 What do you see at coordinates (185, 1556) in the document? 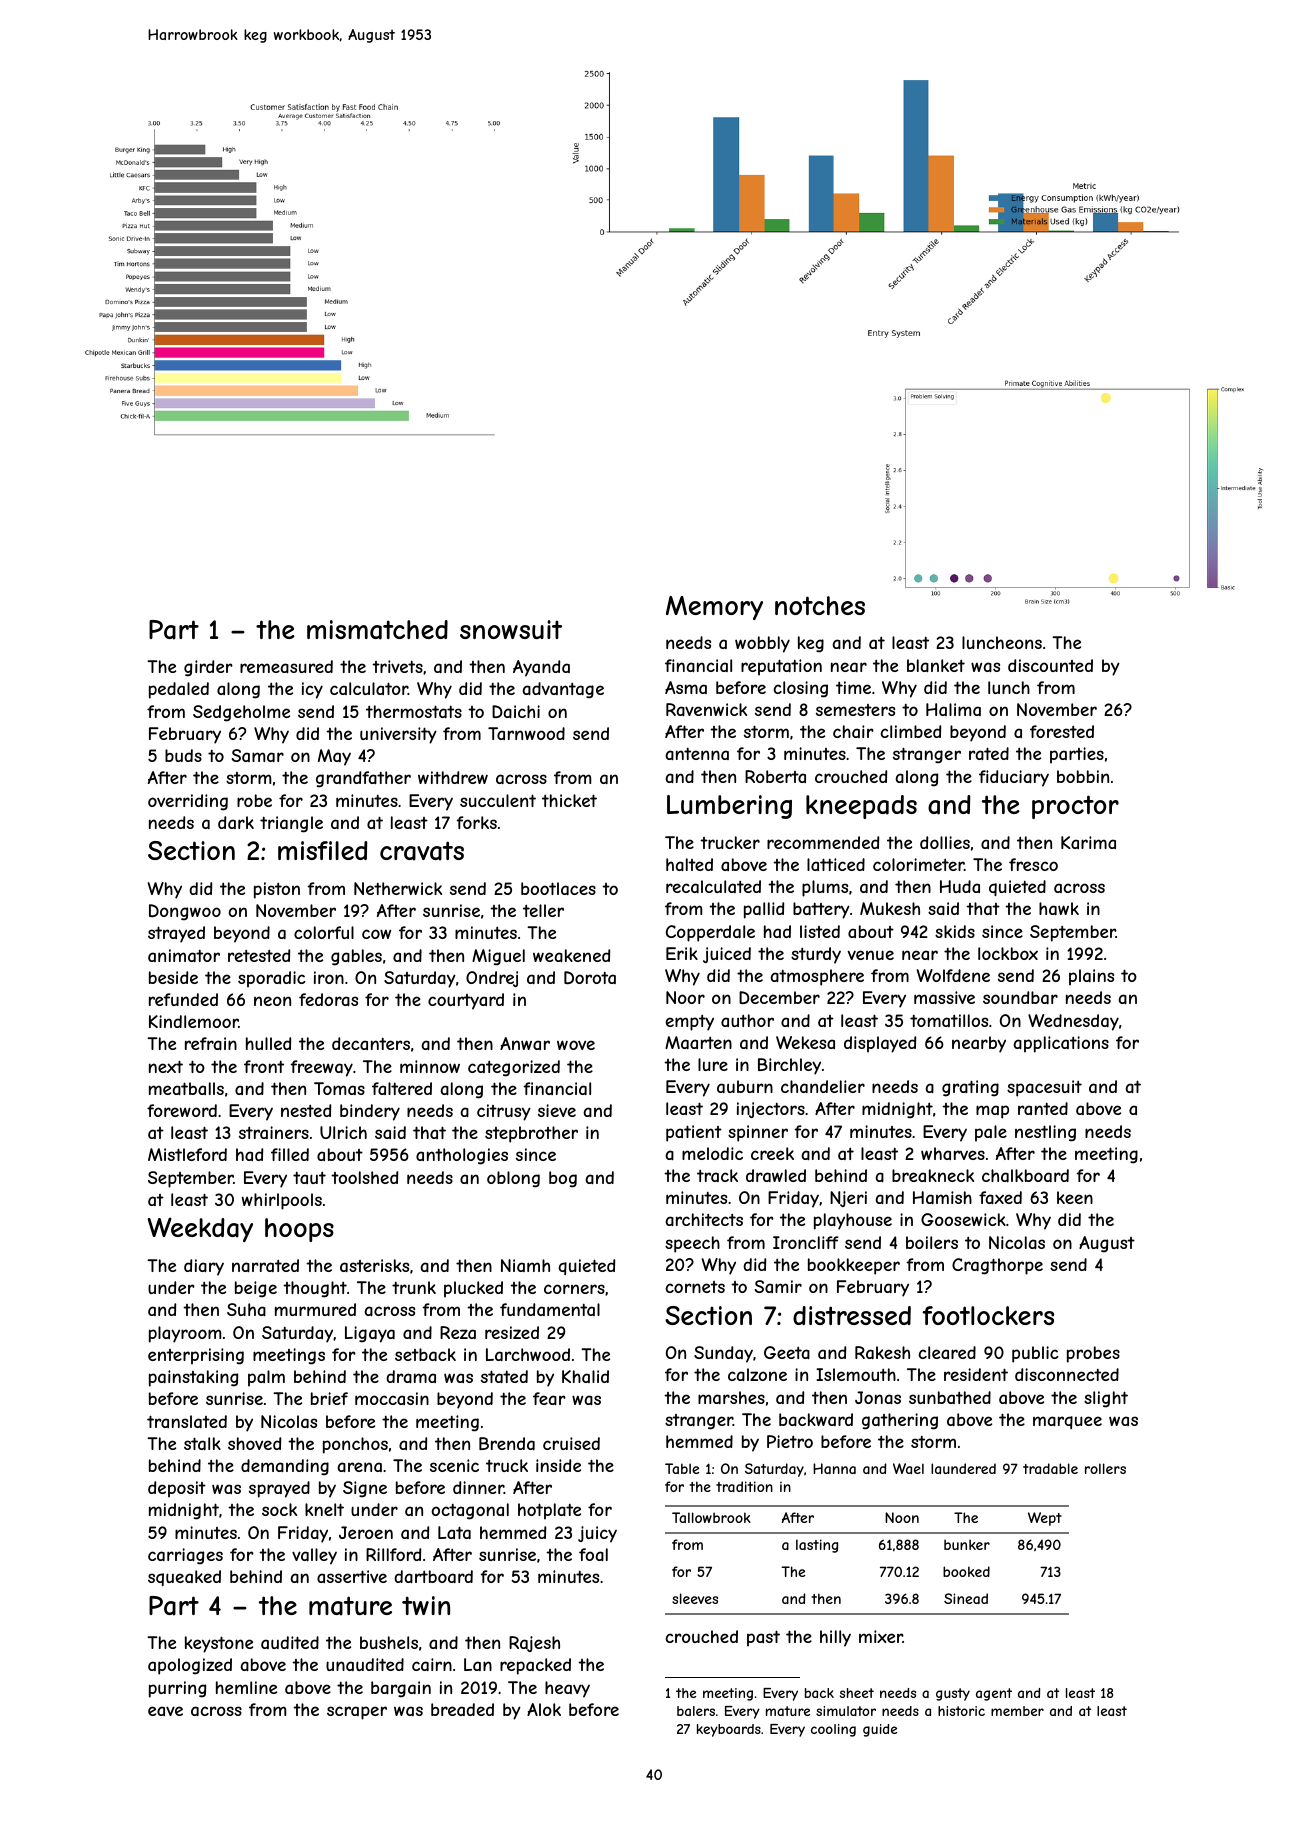
I see `carriages` at bounding box center [185, 1556].
